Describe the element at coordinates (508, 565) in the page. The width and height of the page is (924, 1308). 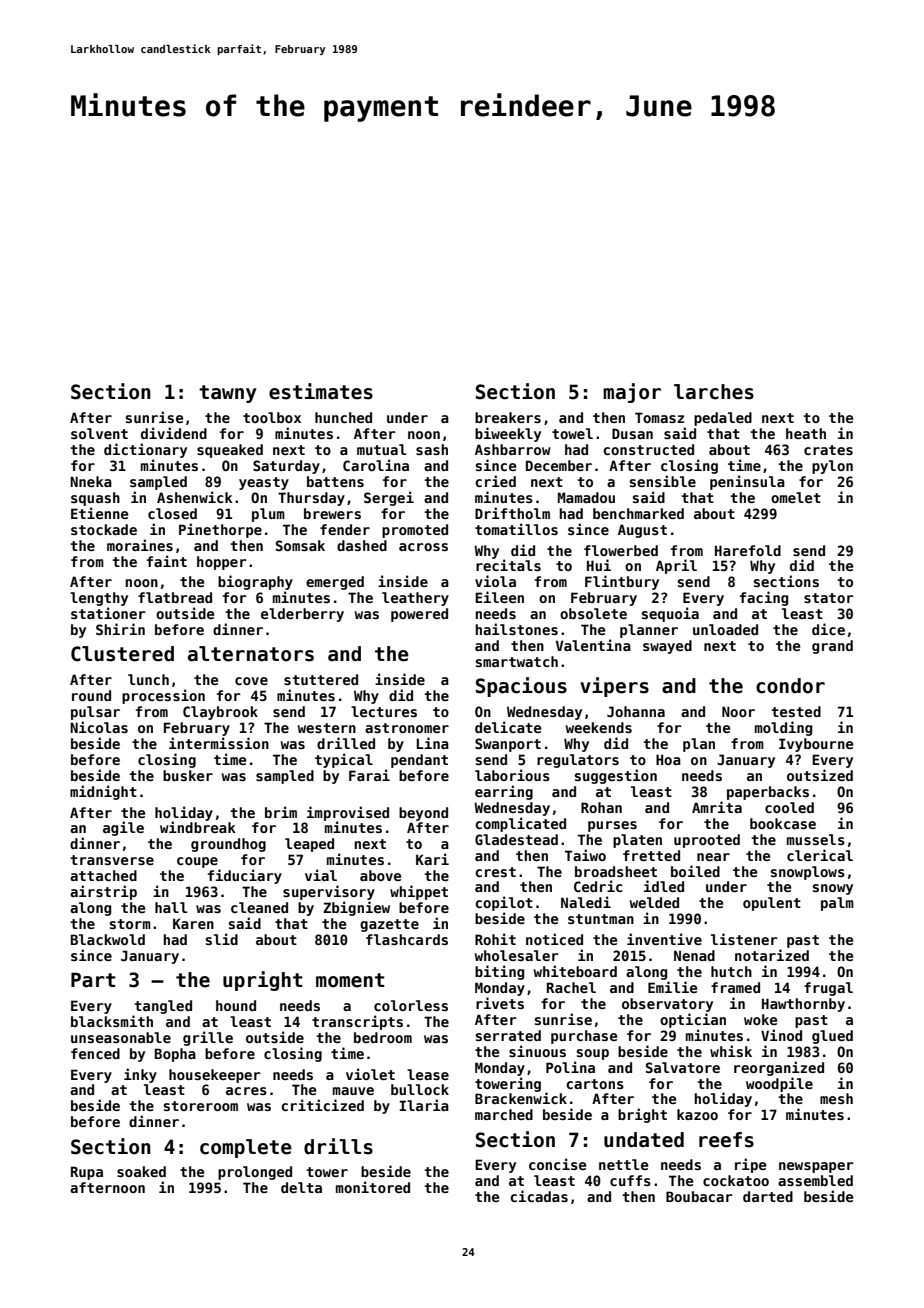
I see `recitals` at that location.
